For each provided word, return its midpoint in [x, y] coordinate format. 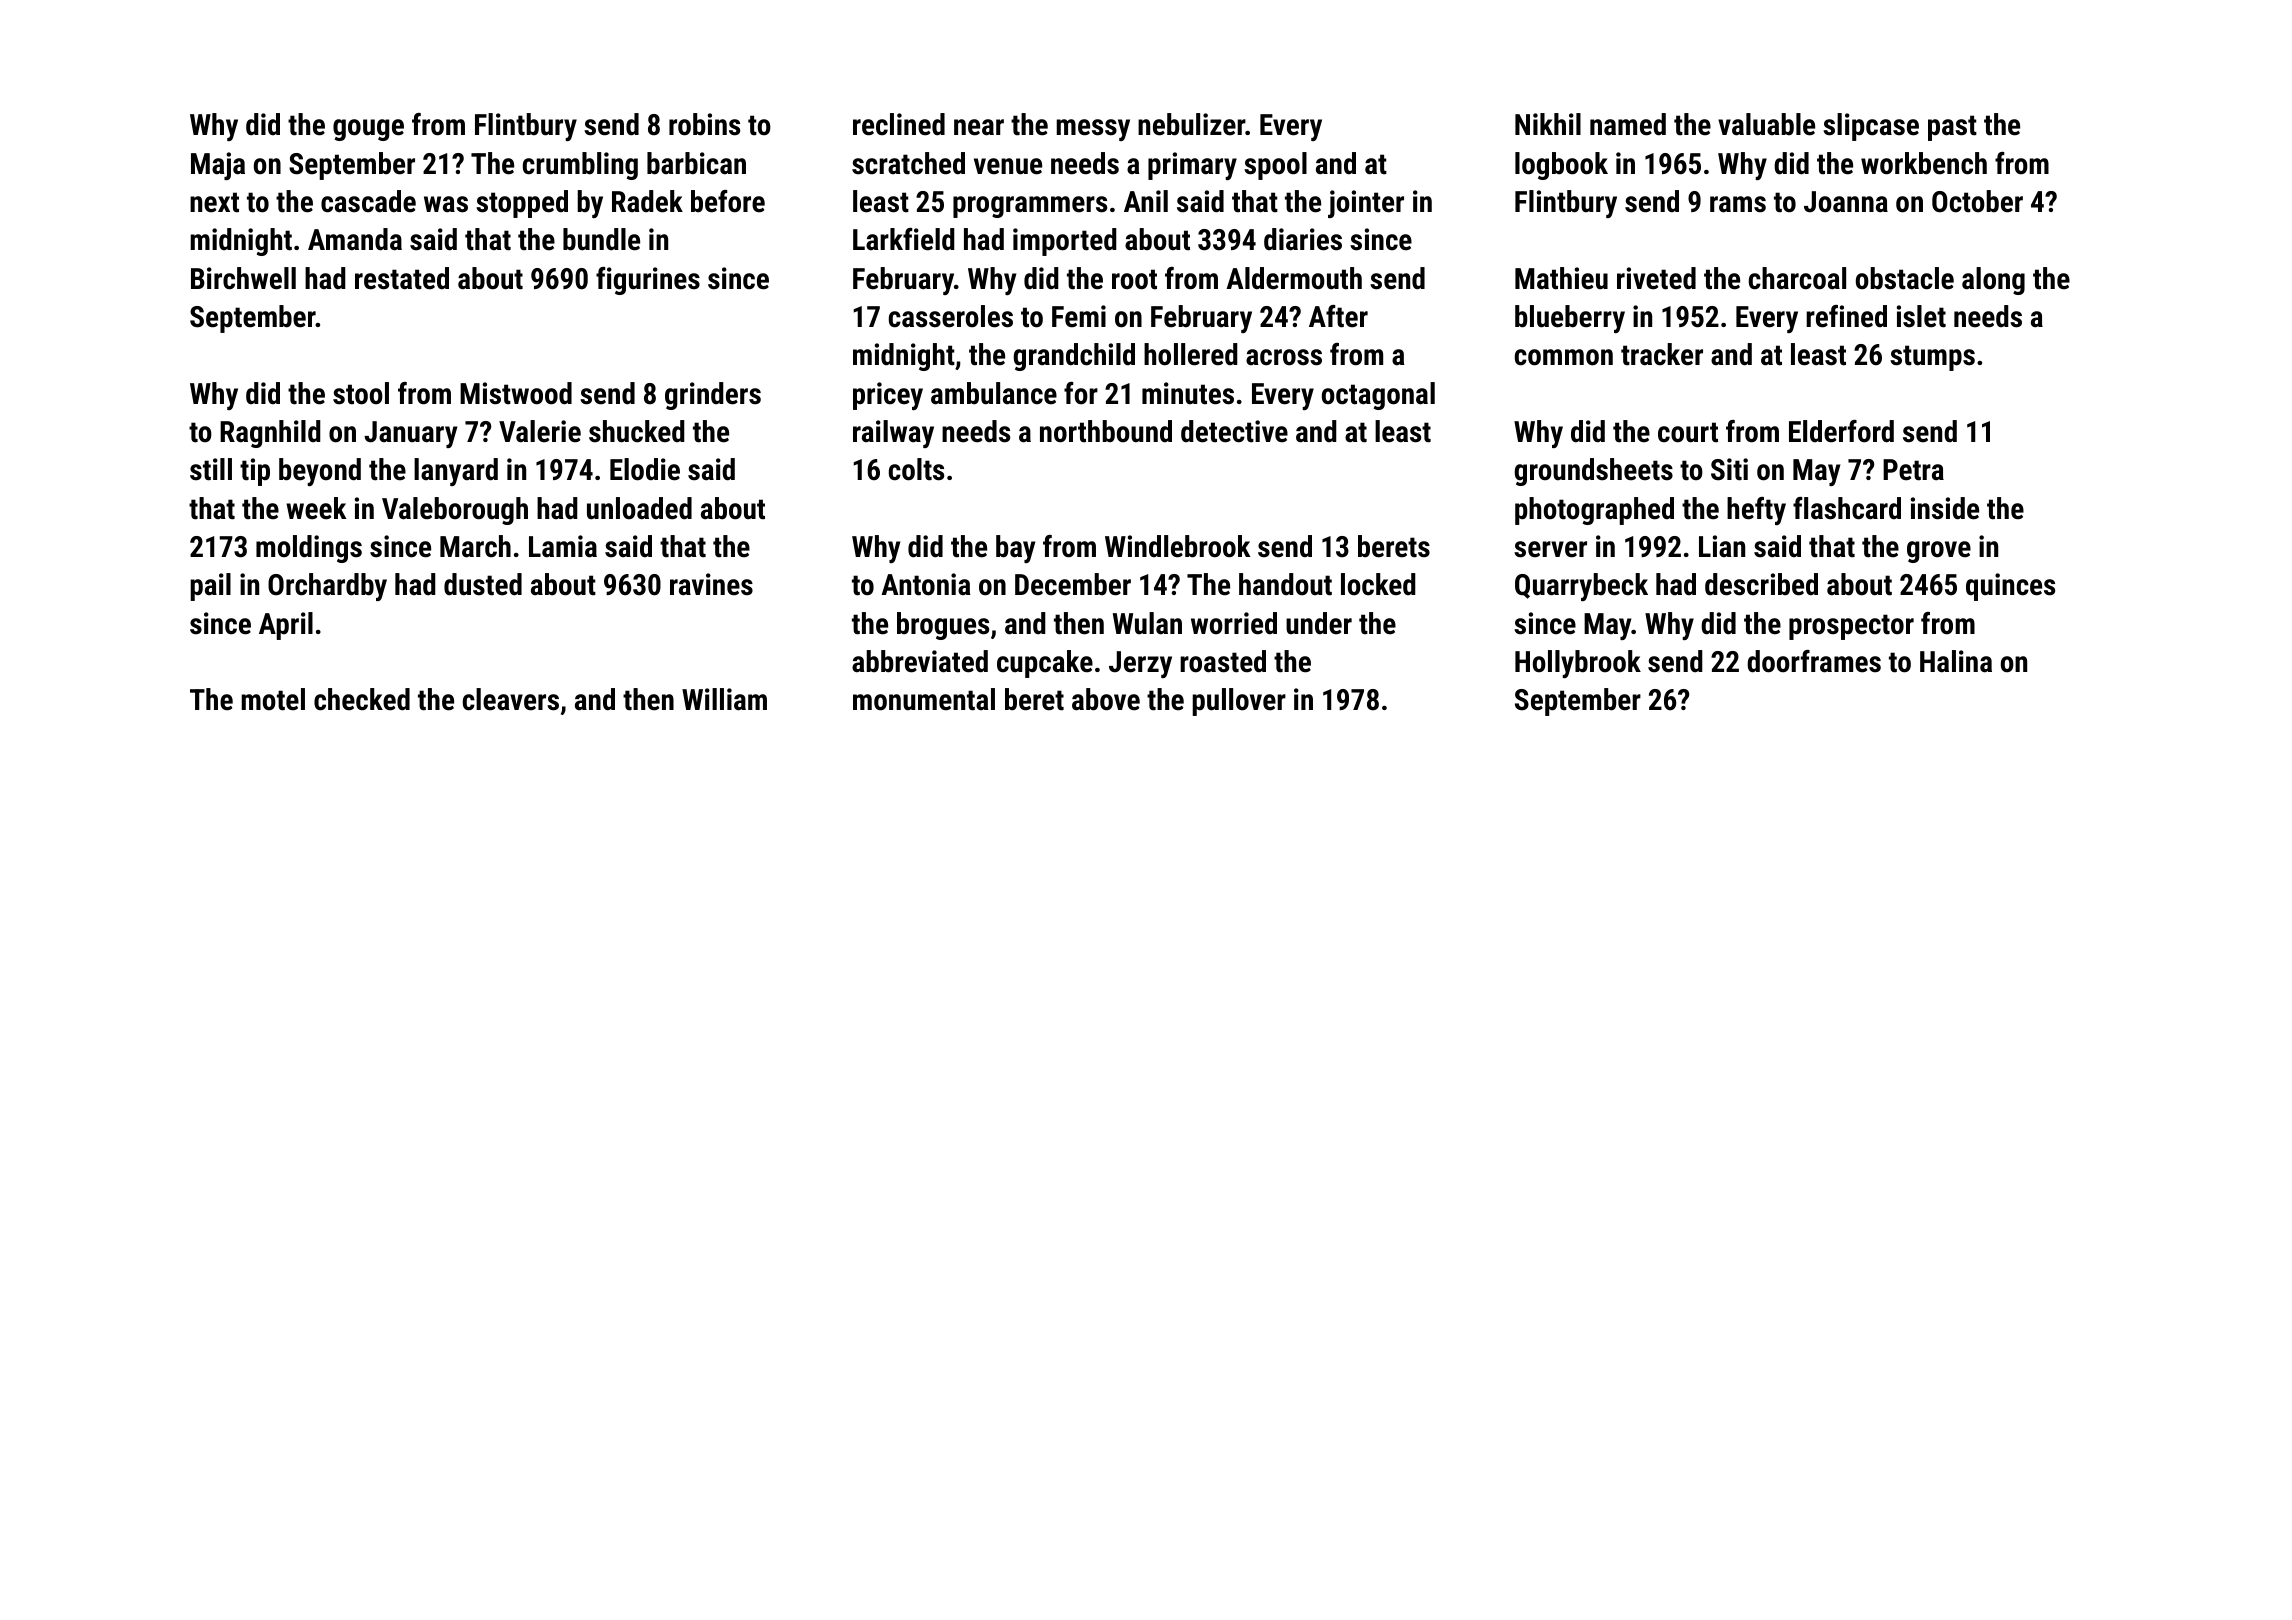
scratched [908, 163]
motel [273, 699]
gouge [368, 130]
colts [916, 469]
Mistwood [516, 393]
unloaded [639, 508]
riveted [1656, 278]
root [1134, 279]
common [1564, 357]
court [1688, 432]
